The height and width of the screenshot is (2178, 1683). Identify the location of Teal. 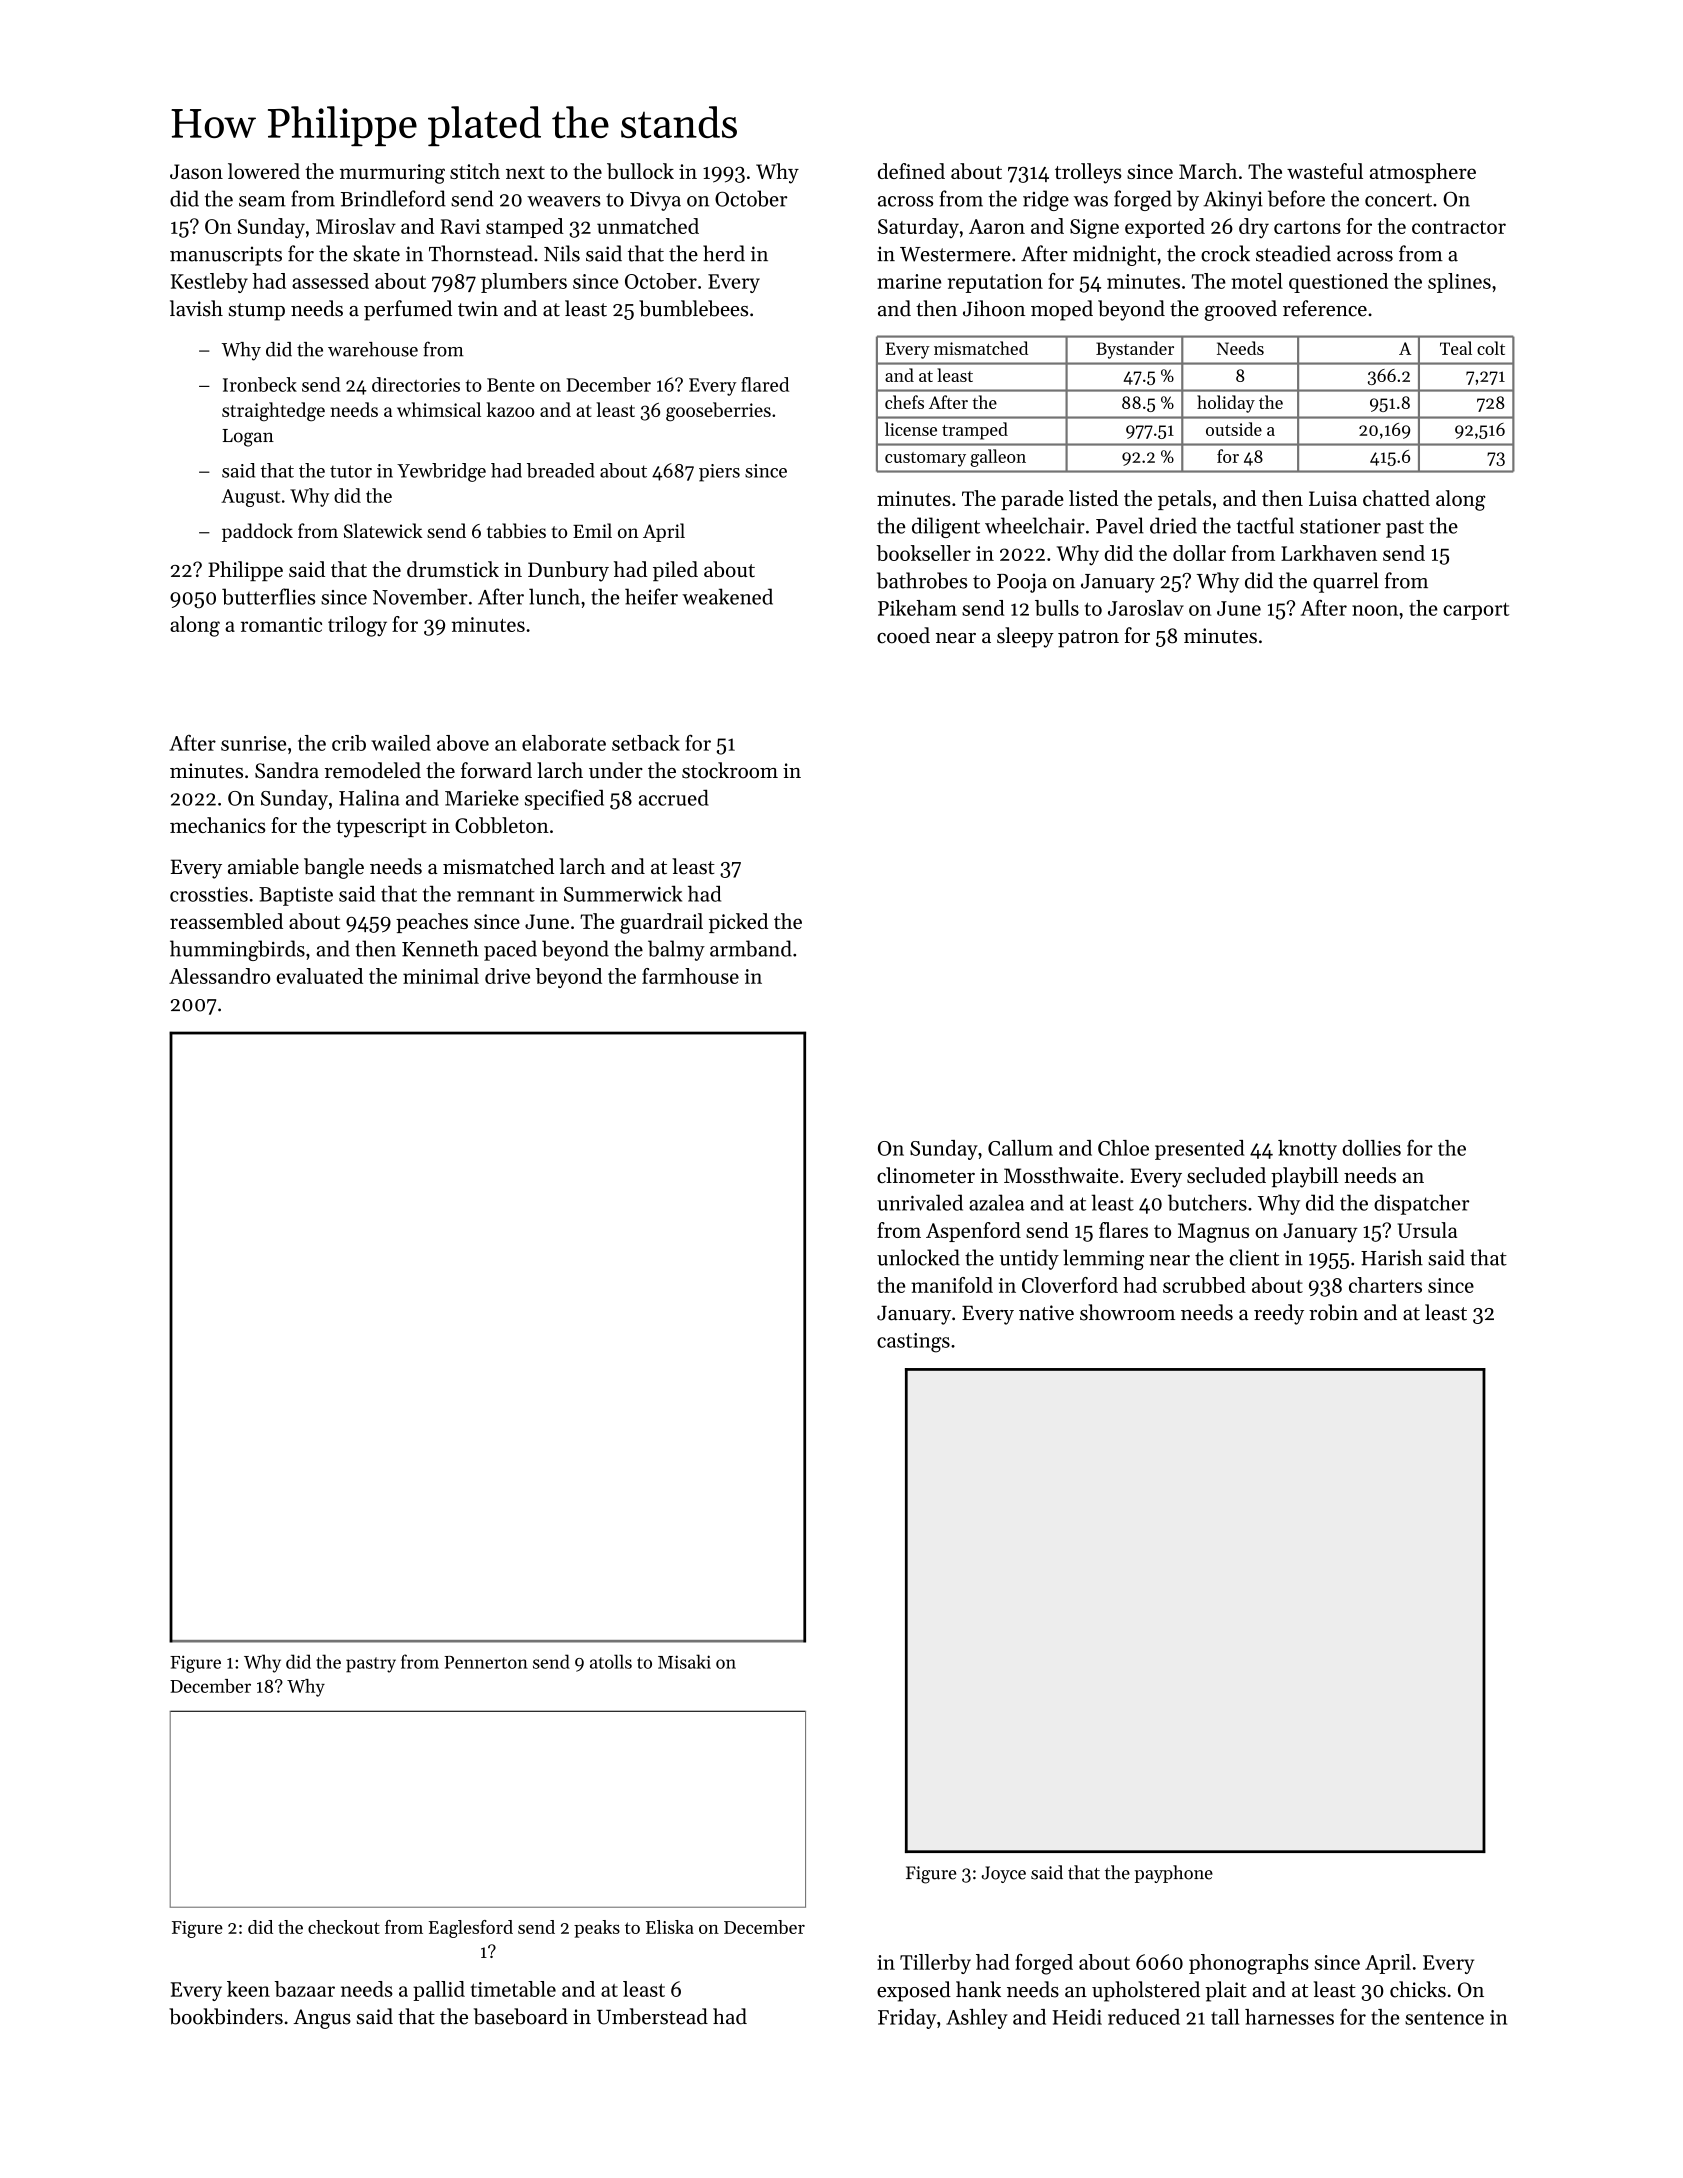
(1456, 348).
